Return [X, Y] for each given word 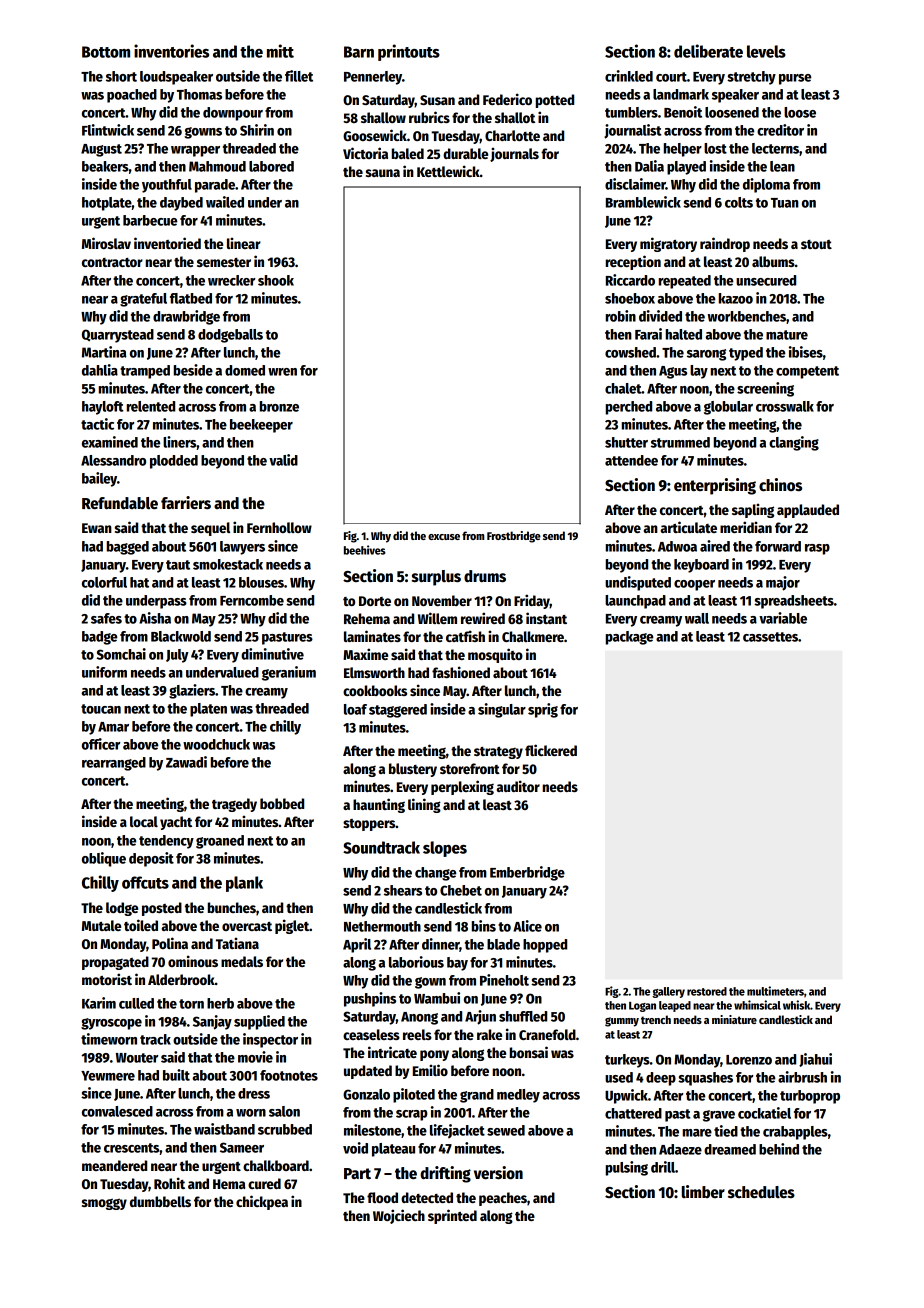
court [671, 77]
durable [465, 153]
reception [633, 262]
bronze [279, 406]
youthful [167, 186]
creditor [780, 130]
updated [368, 1072]
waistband [224, 1129]
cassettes [770, 637]
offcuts [145, 882]
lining [424, 805]
